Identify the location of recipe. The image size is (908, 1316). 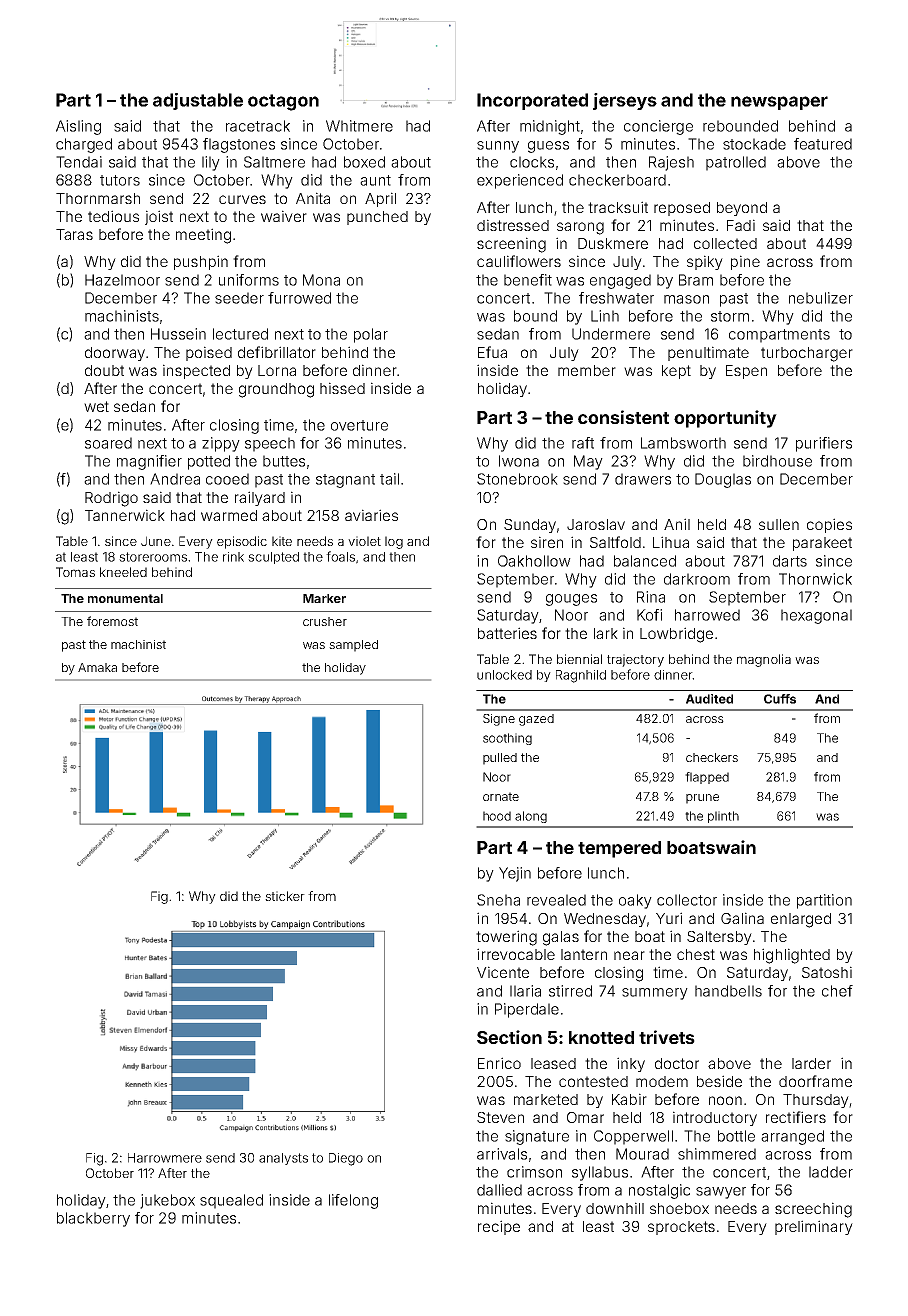
(499, 1227).
